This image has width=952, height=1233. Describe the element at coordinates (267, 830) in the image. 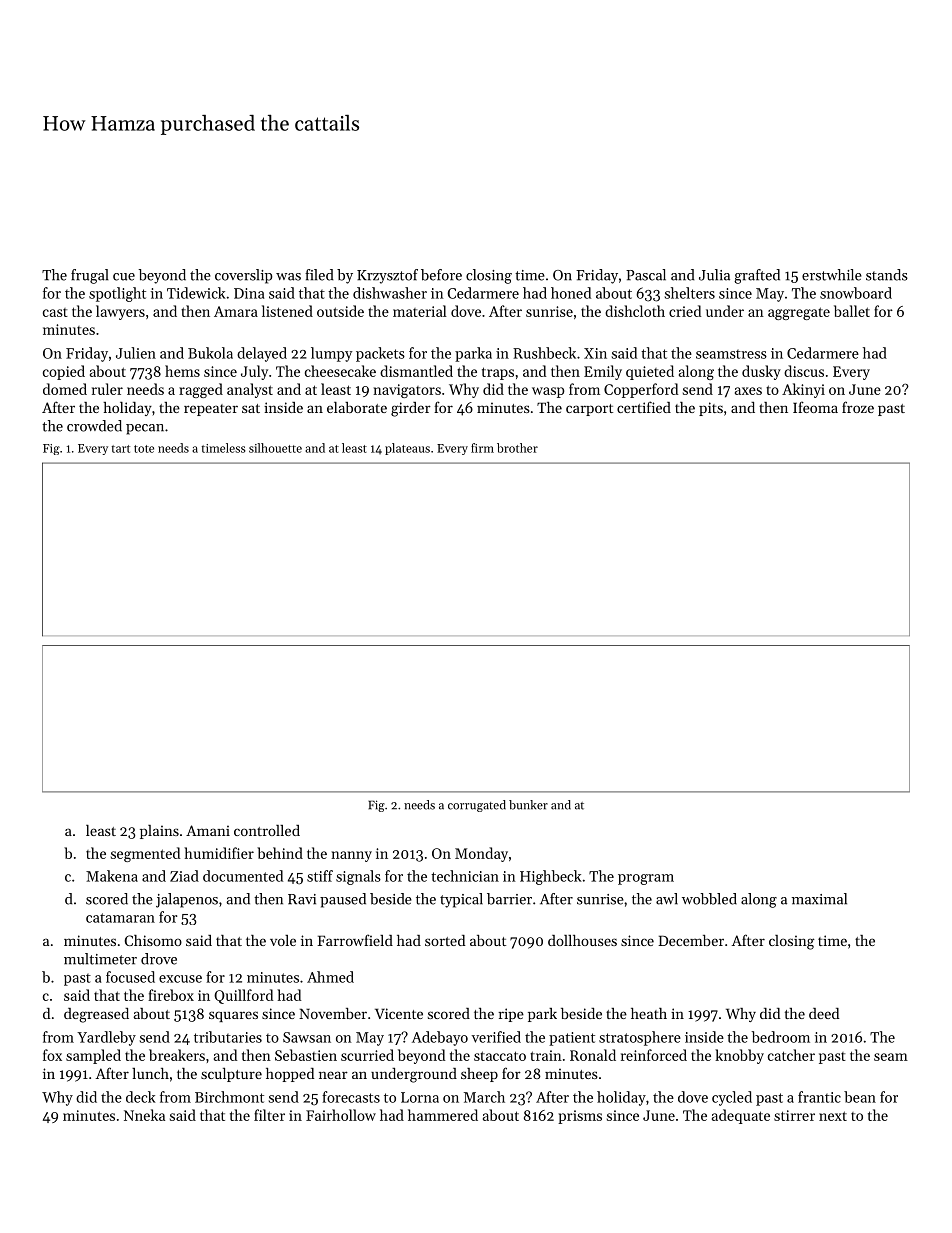

I see `controlled` at that location.
